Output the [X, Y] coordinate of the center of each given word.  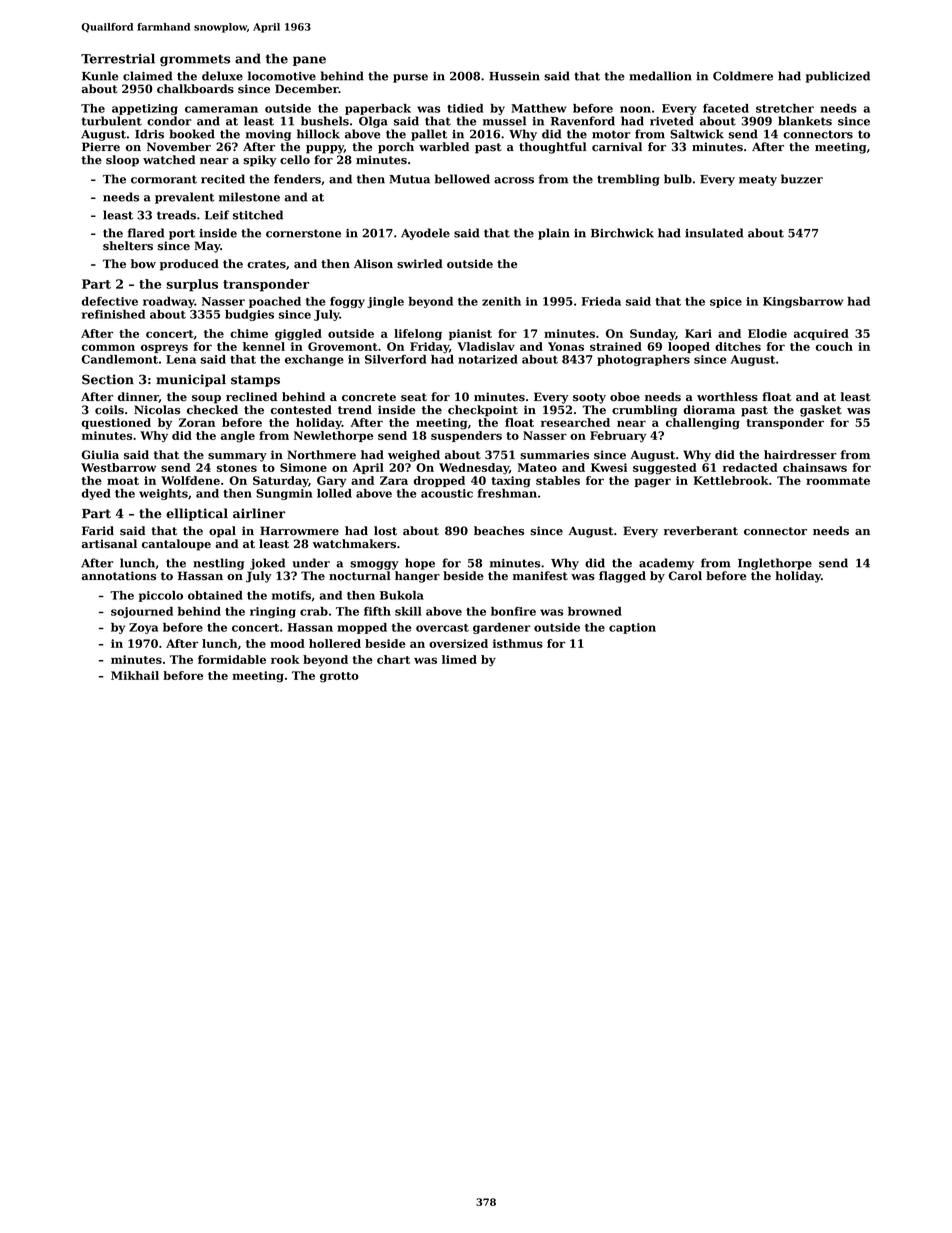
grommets [195, 60]
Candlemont [120, 359]
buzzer [802, 179]
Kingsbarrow [803, 302]
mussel [504, 121]
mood [287, 643]
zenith [501, 301]
